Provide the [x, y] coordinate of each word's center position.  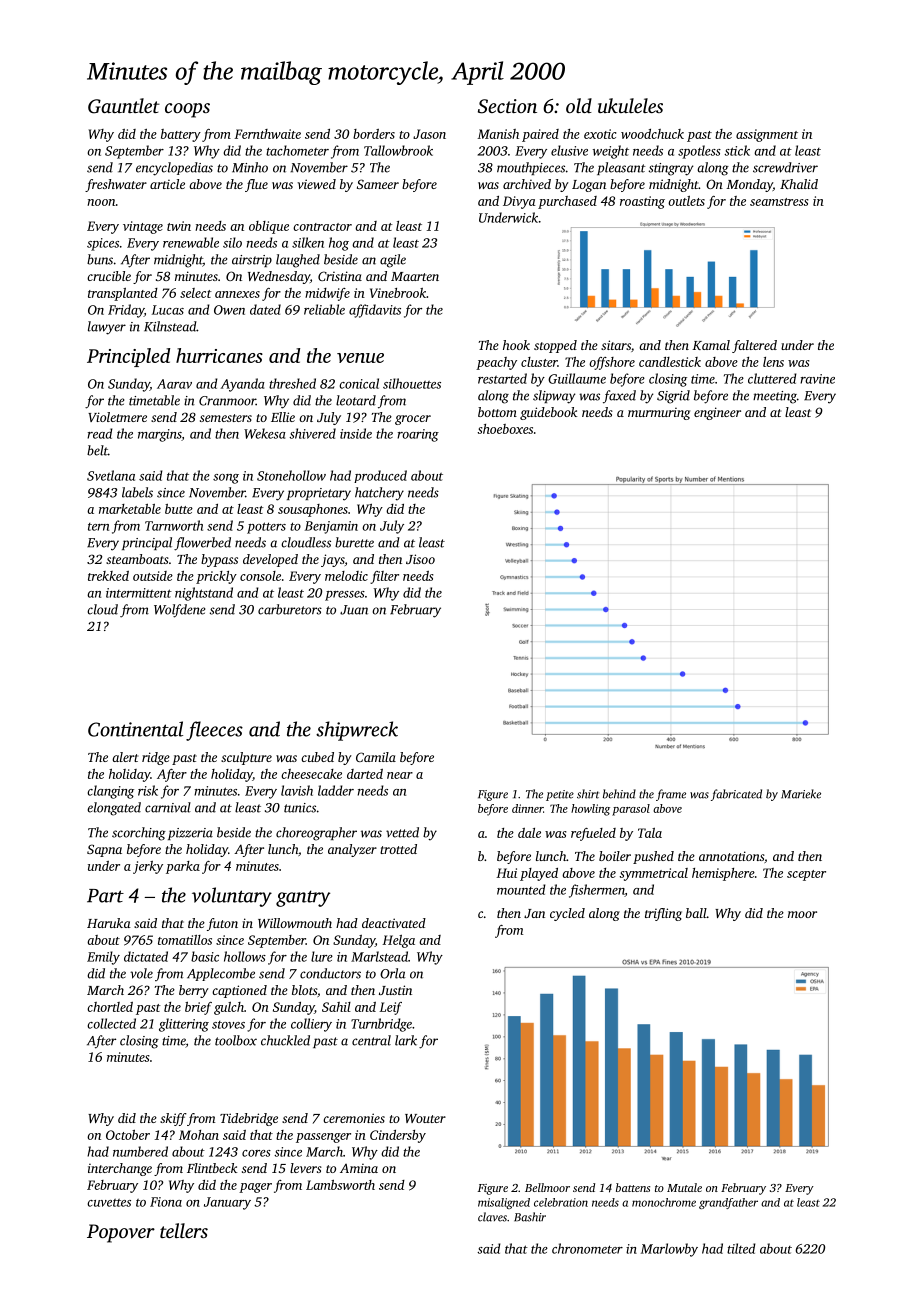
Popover [121, 1233]
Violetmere [117, 417]
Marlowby [669, 1250]
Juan [354, 610]
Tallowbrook [398, 150]
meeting [775, 397]
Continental [135, 729]
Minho [250, 167]
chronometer [587, 1248]
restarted [502, 378]
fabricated [736, 795]
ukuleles [630, 105]
